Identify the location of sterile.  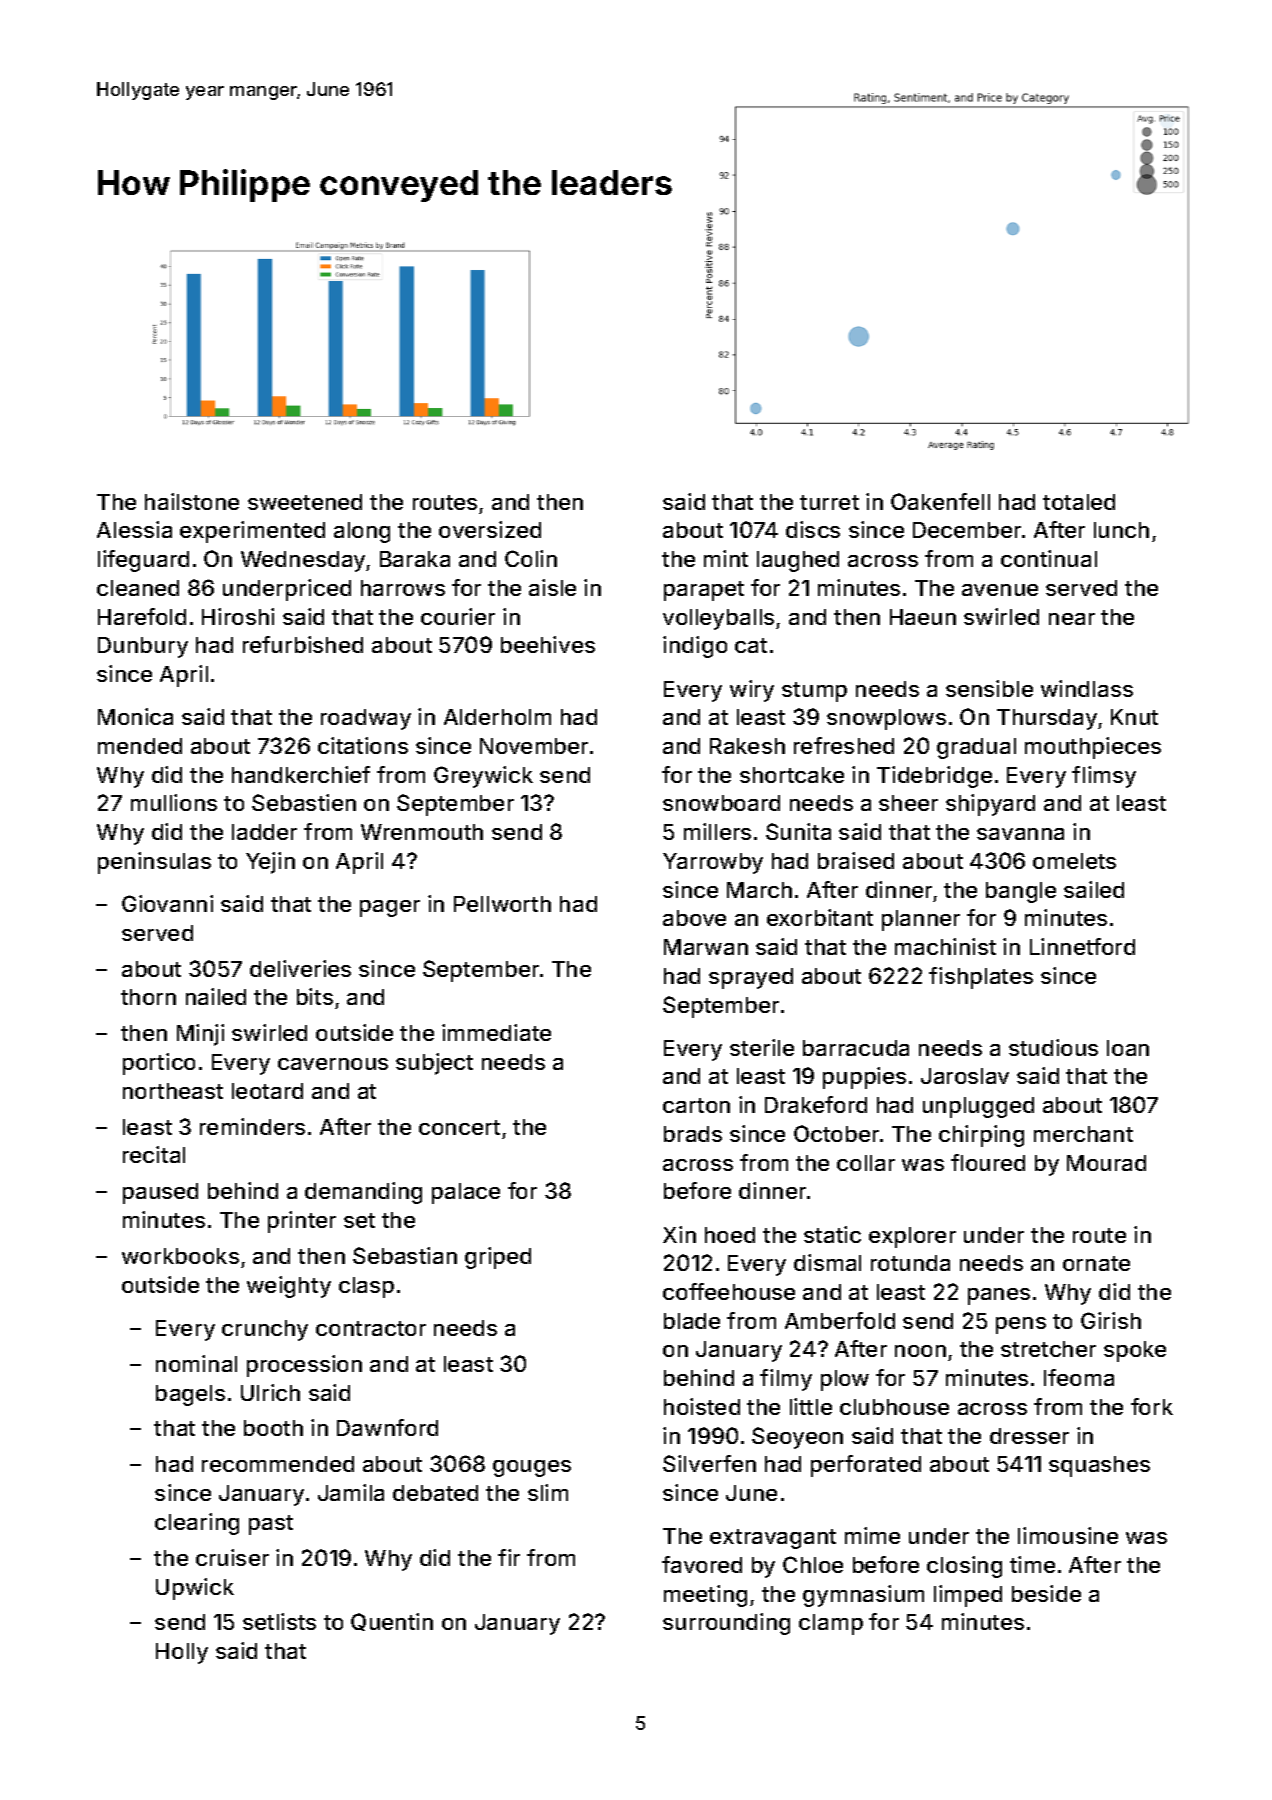
(762, 1047).
